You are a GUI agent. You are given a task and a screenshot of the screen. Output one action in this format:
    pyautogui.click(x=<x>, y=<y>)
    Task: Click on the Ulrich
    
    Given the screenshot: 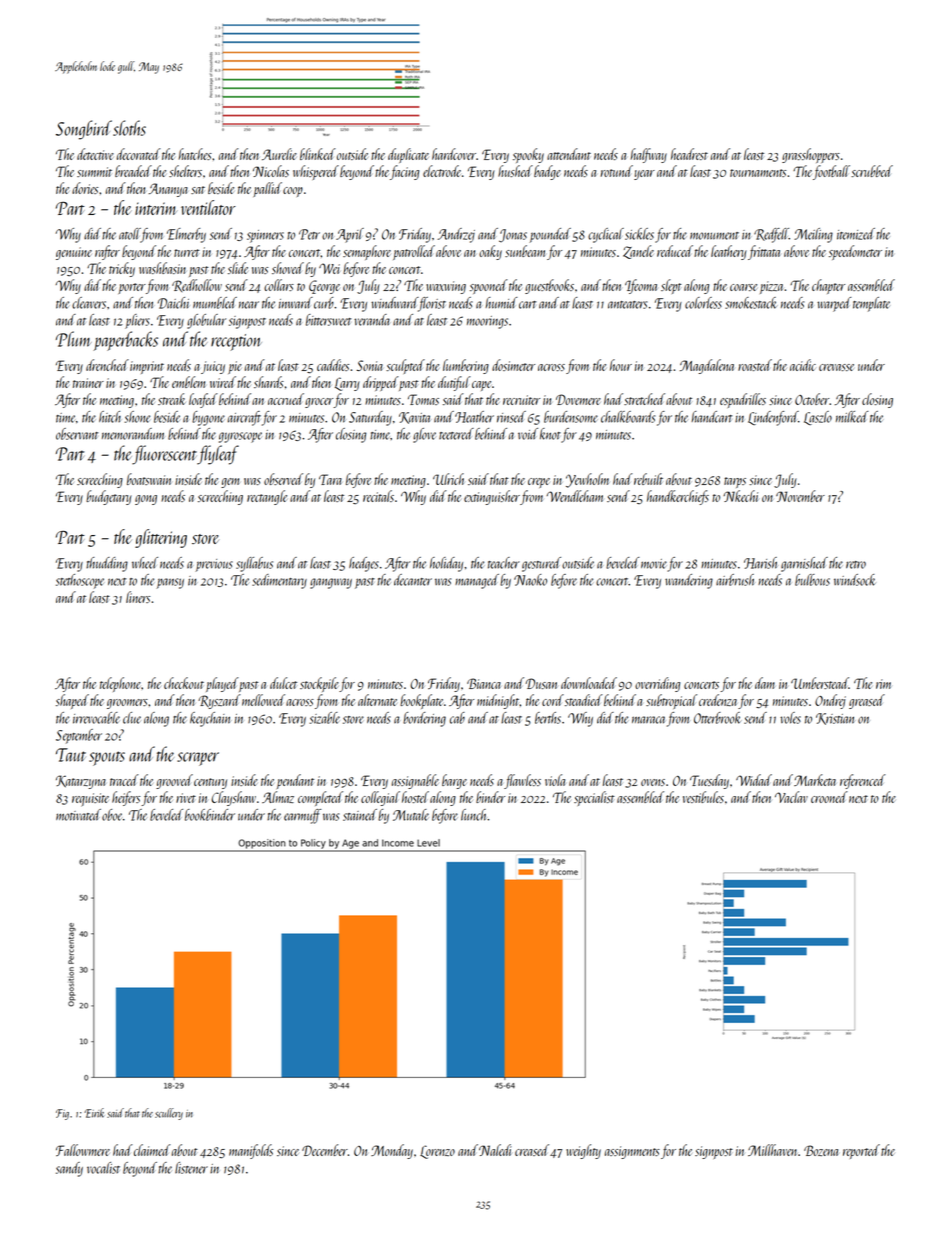 What is the action you would take?
    pyautogui.click(x=448, y=479)
